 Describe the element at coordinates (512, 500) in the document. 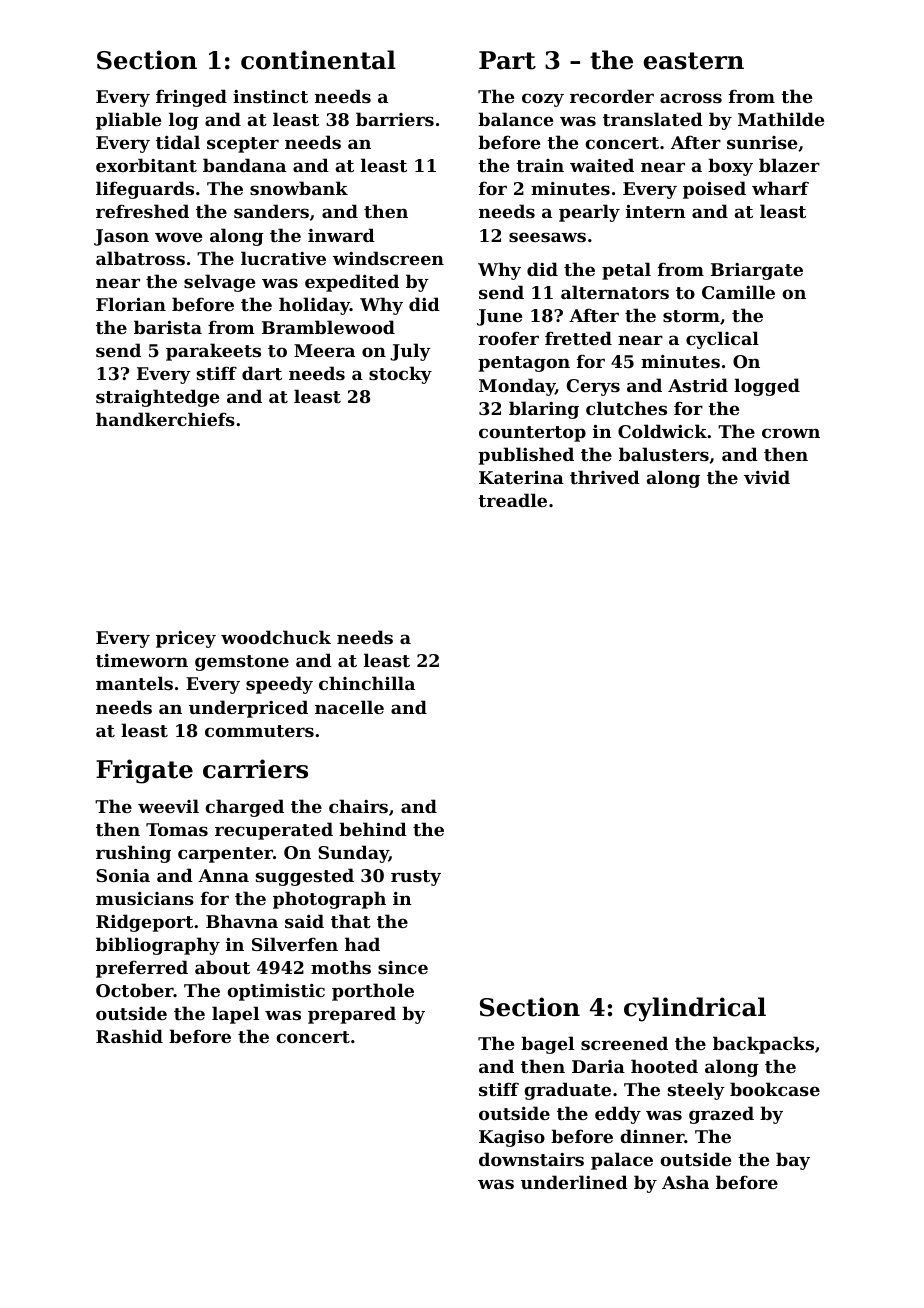

I see `treadle` at that location.
